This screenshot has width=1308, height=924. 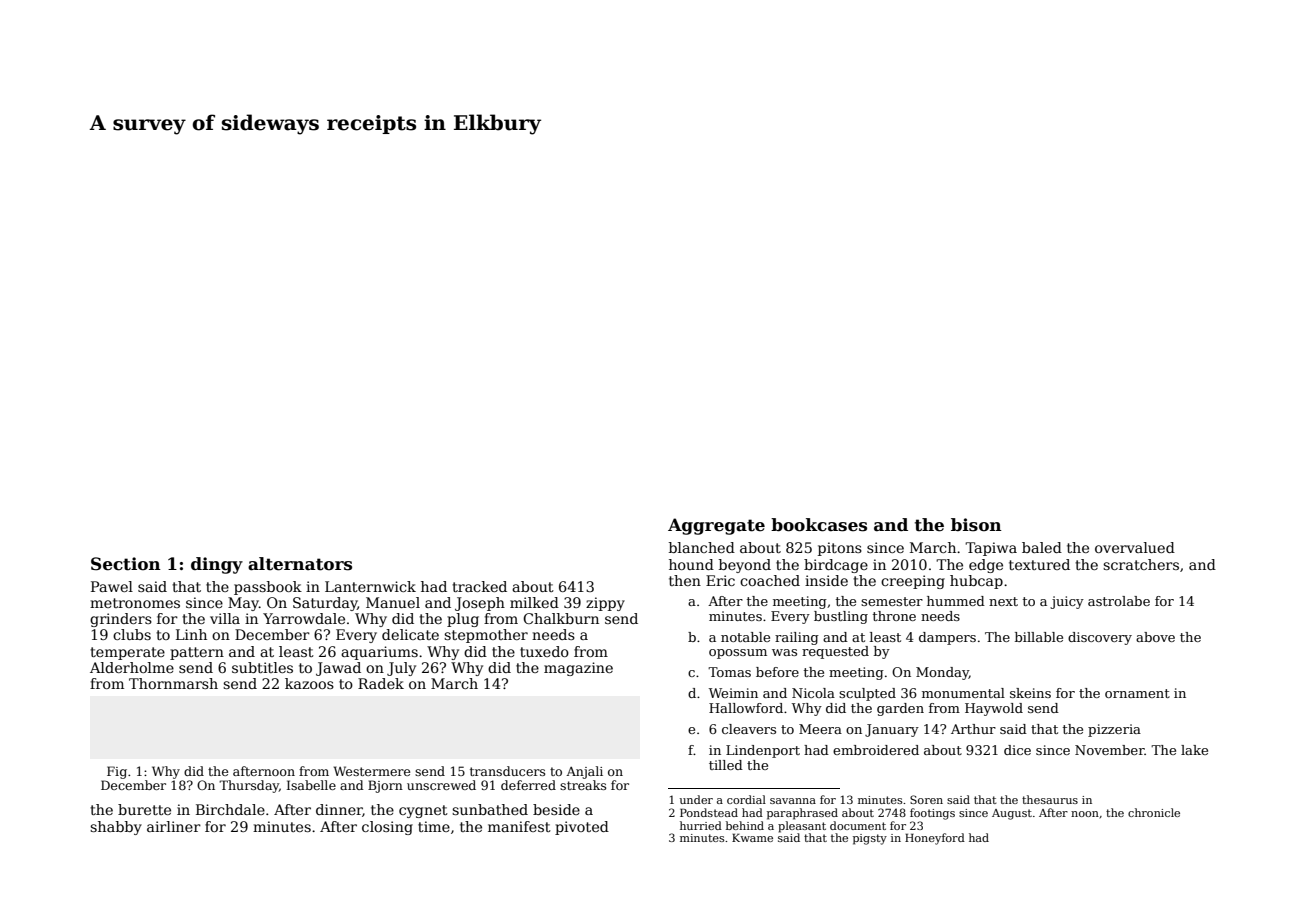 I want to click on dingy, so click(x=217, y=565).
